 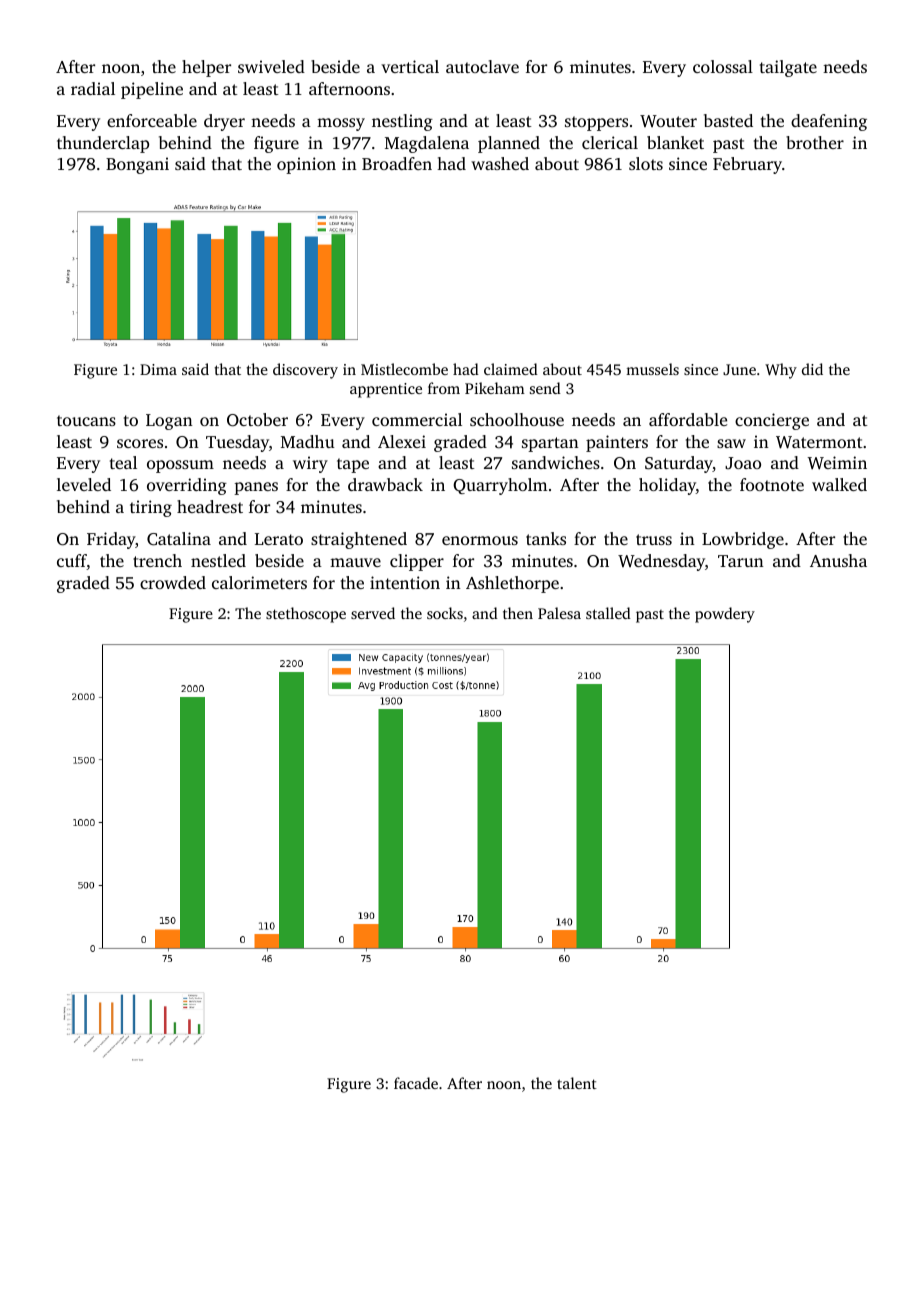 I want to click on facade, so click(x=416, y=1083).
